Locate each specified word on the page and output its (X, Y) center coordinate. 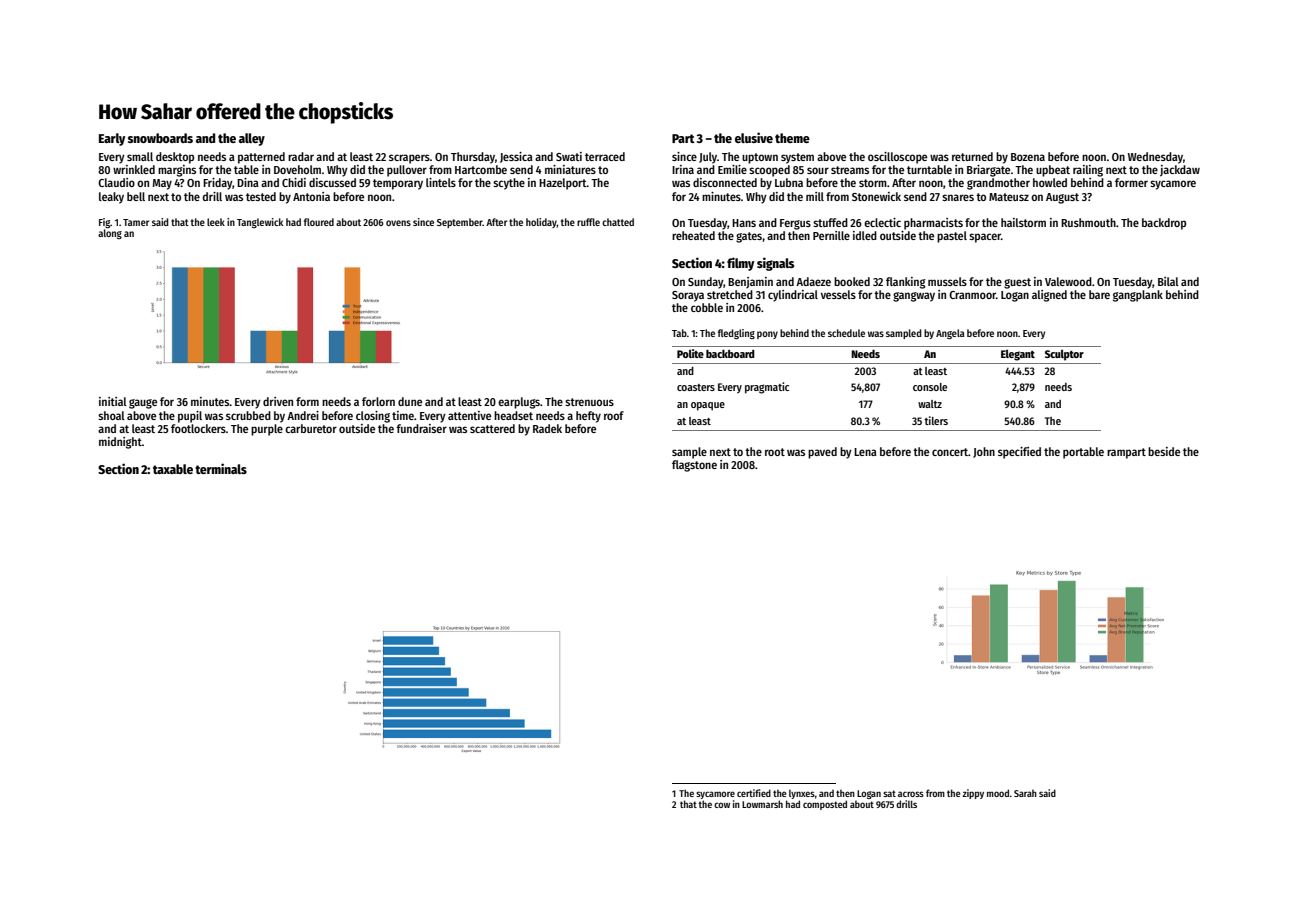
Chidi (294, 182)
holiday (541, 223)
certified (754, 793)
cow (722, 805)
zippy (973, 794)
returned (972, 156)
